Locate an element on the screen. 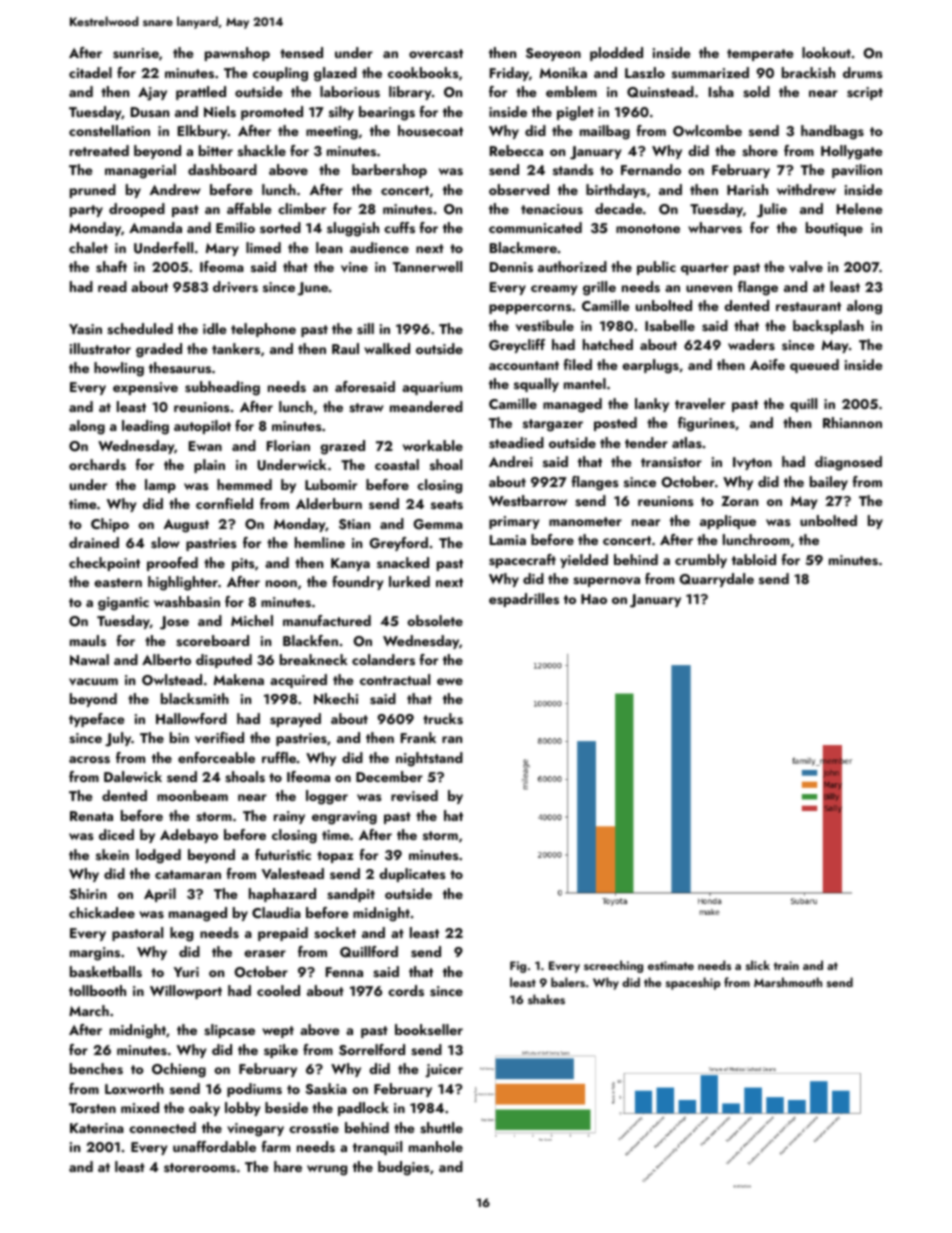 This screenshot has height=1233, width=952. Katerina is located at coordinates (97, 1128).
